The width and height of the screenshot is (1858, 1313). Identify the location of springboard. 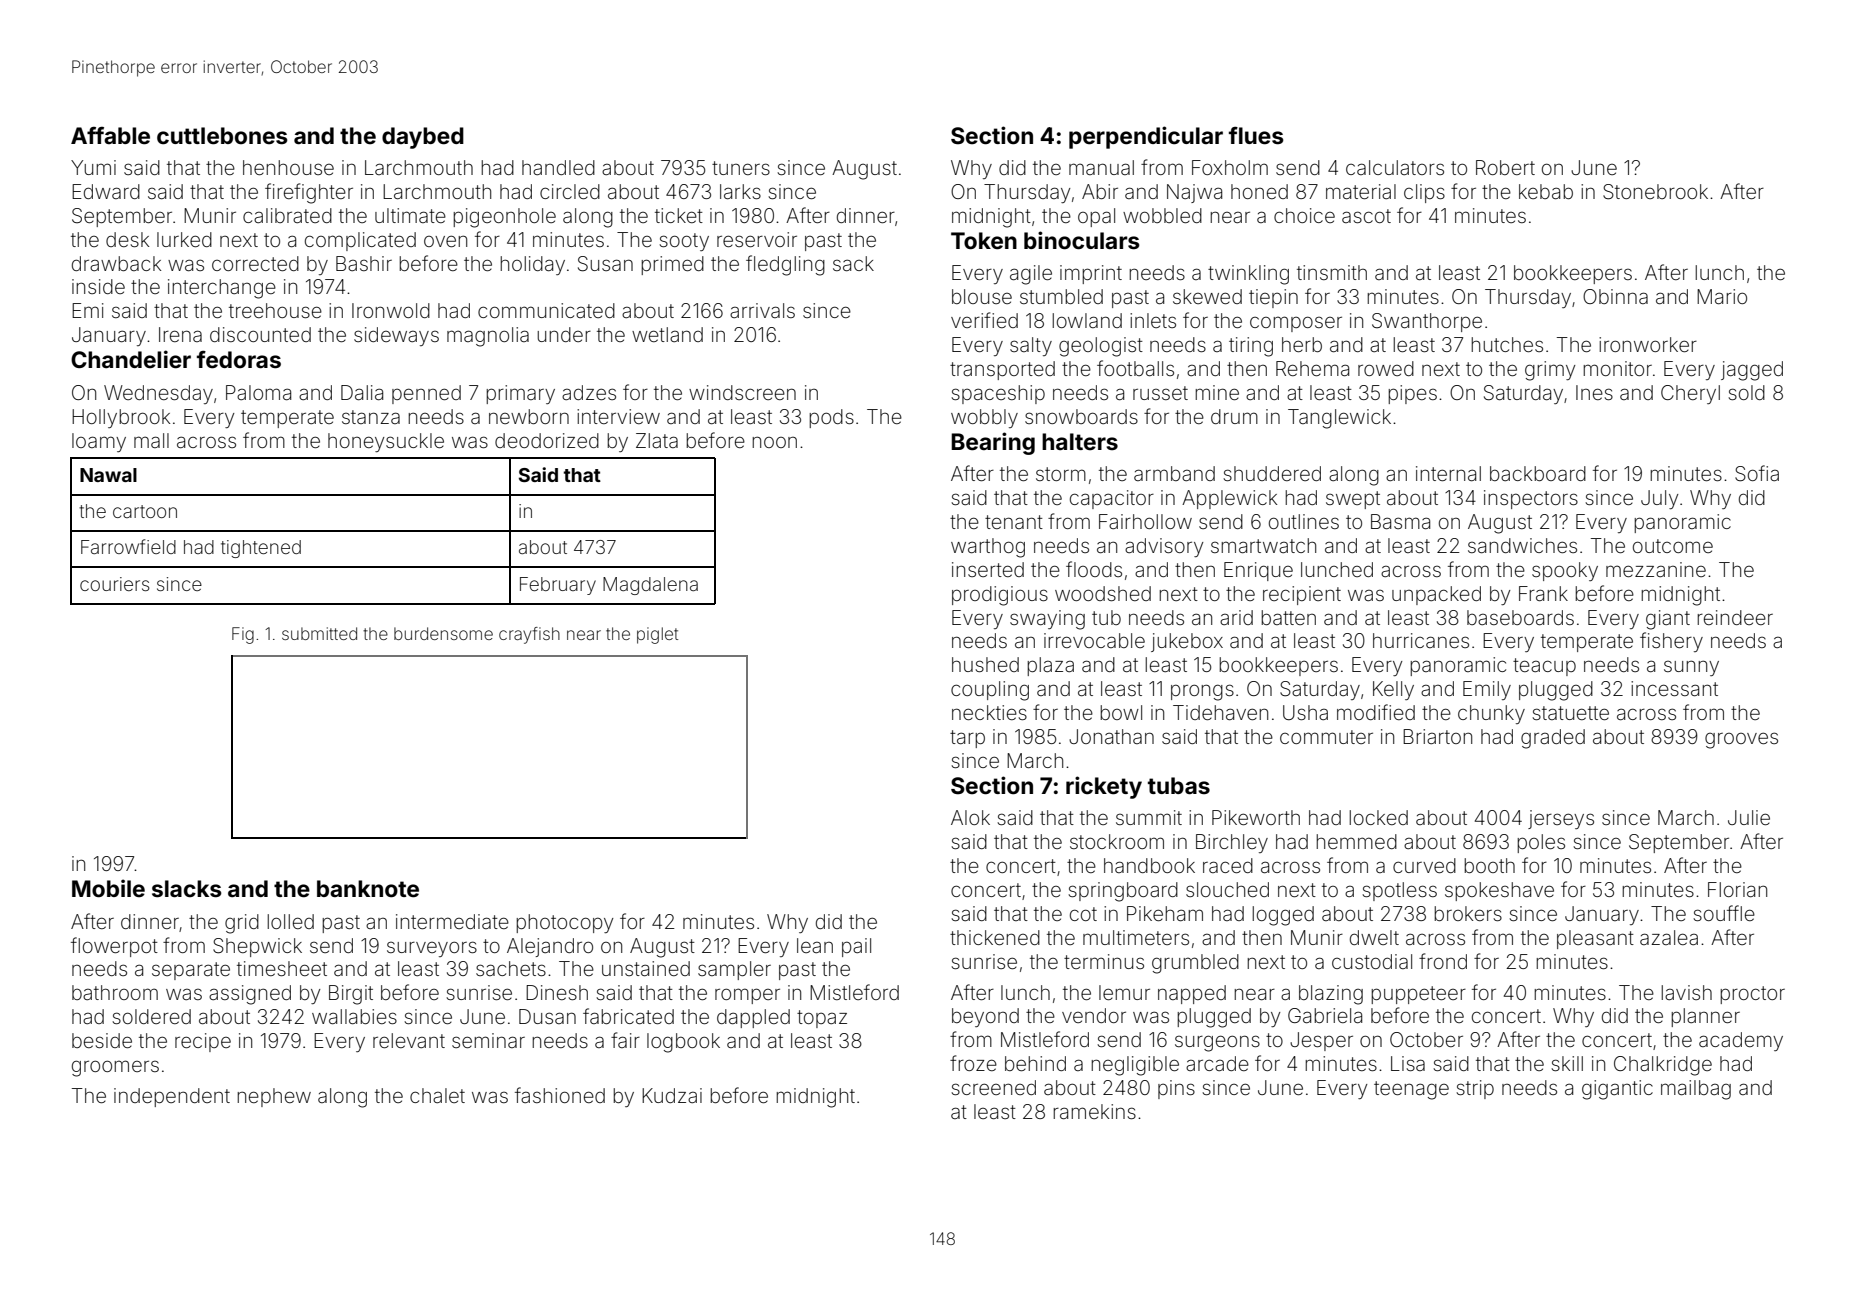
(1123, 892).
